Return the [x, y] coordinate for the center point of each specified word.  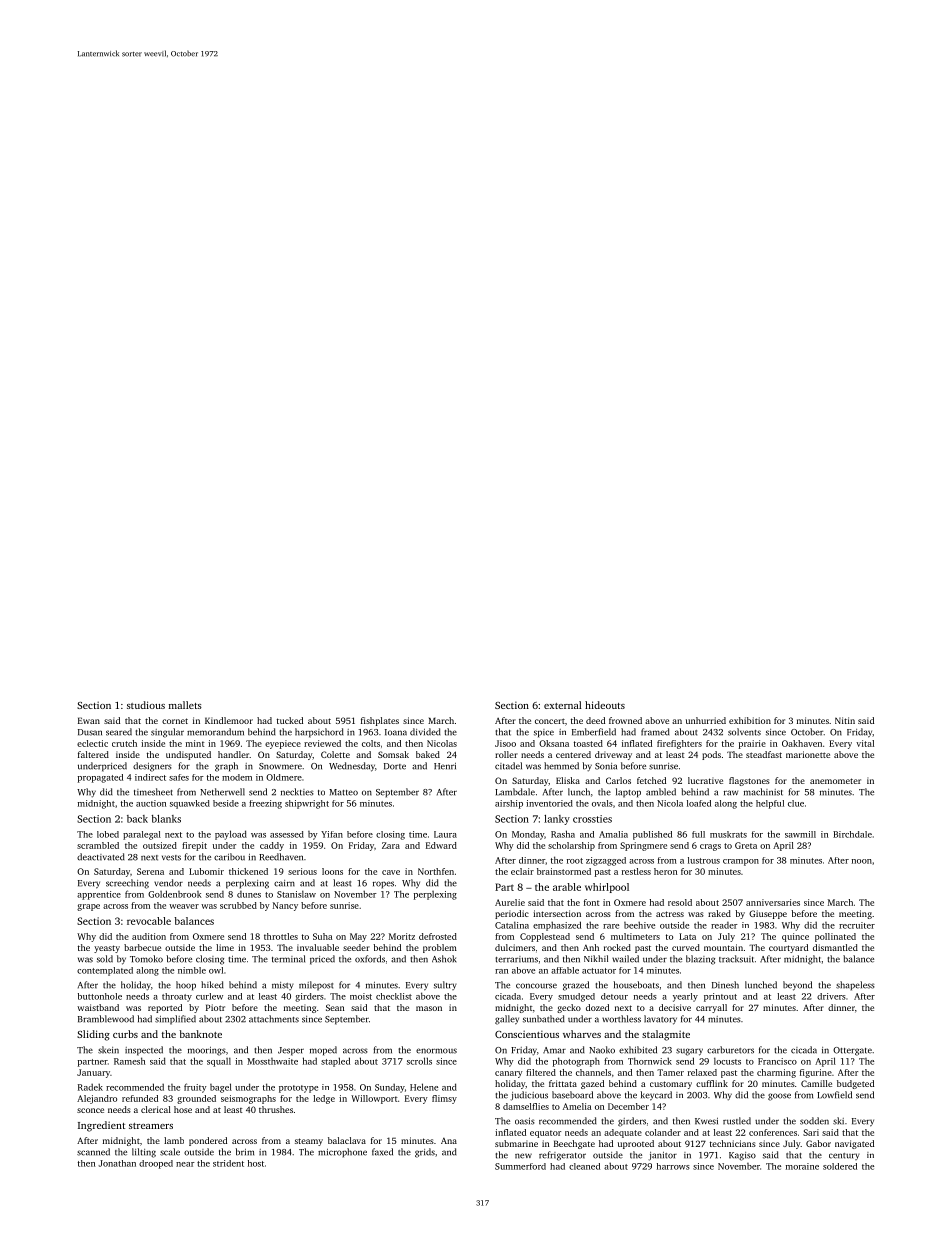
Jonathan [117, 1163]
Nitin [845, 720]
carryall [711, 1008]
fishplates [380, 721]
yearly [685, 997]
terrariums [516, 959]
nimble [192, 970]
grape [88, 907]
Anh [591, 947]
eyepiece [283, 744]
